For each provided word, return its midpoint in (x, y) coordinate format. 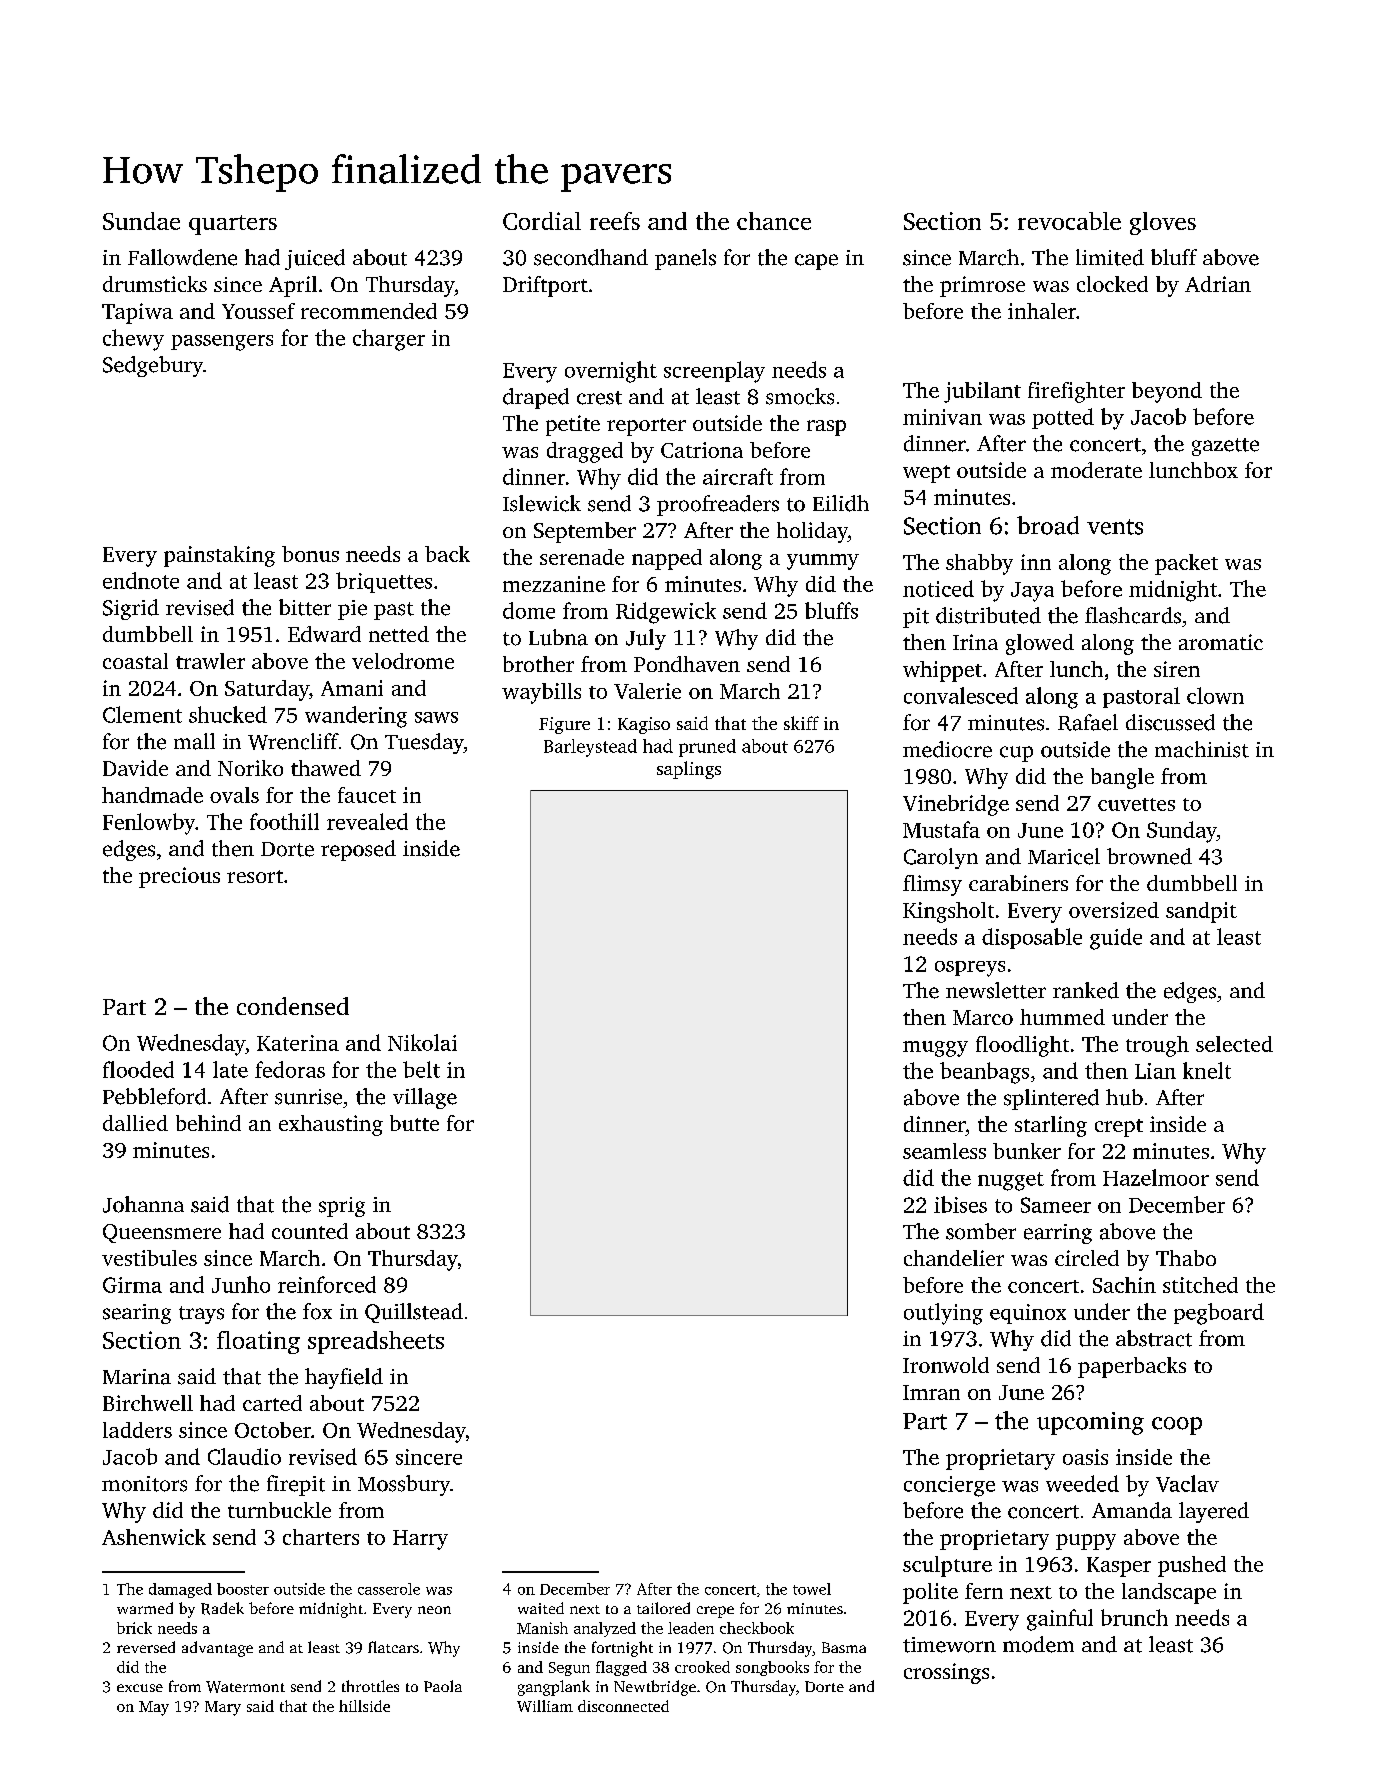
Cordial (542, 221)
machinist (1202, 749)
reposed (358, 850)
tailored (663, 1608)
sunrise (308, 1097)
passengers (222, 343)
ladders (137, 1430)
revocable (1069, 221)
